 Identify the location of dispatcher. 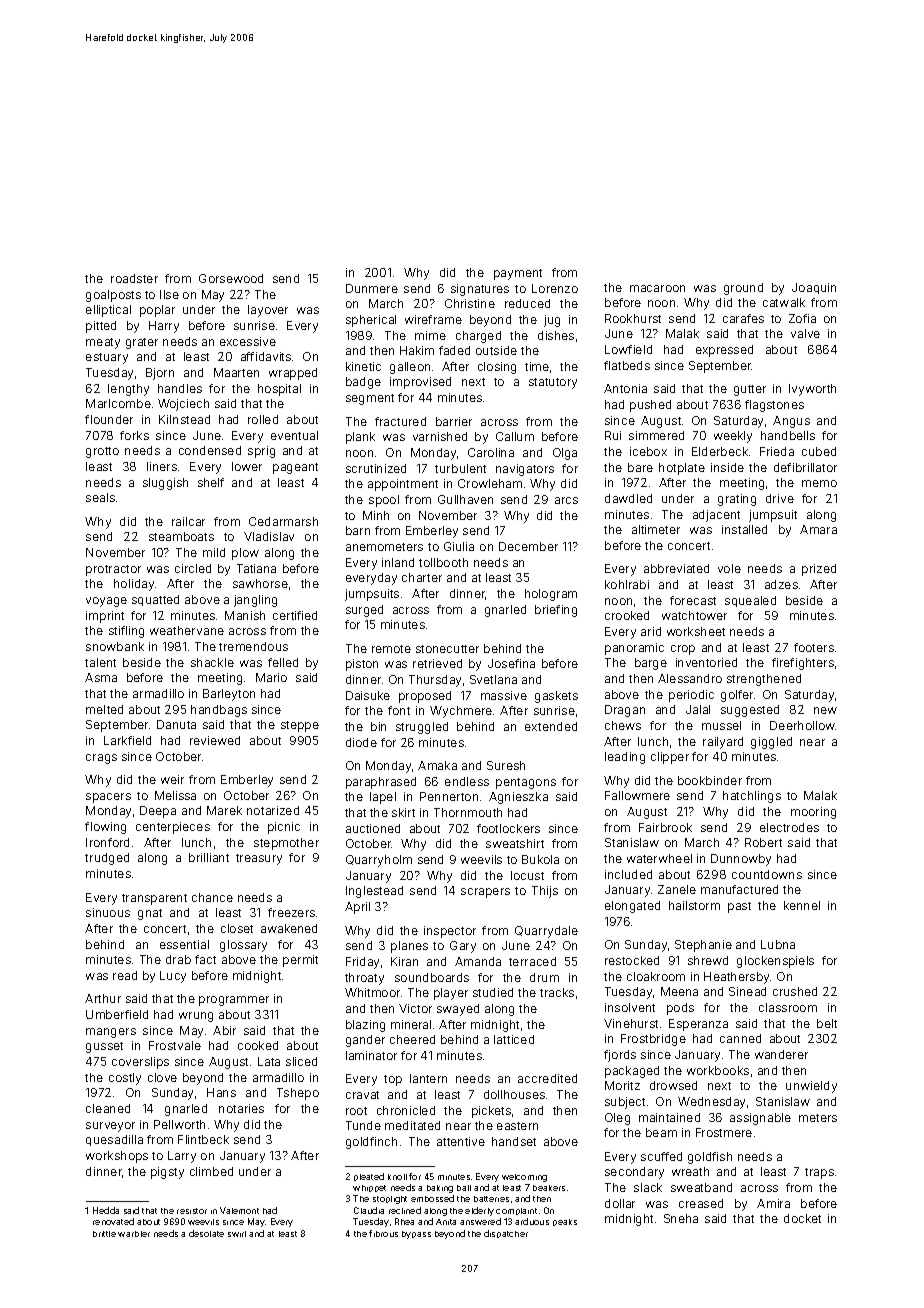
(506, 1234).
